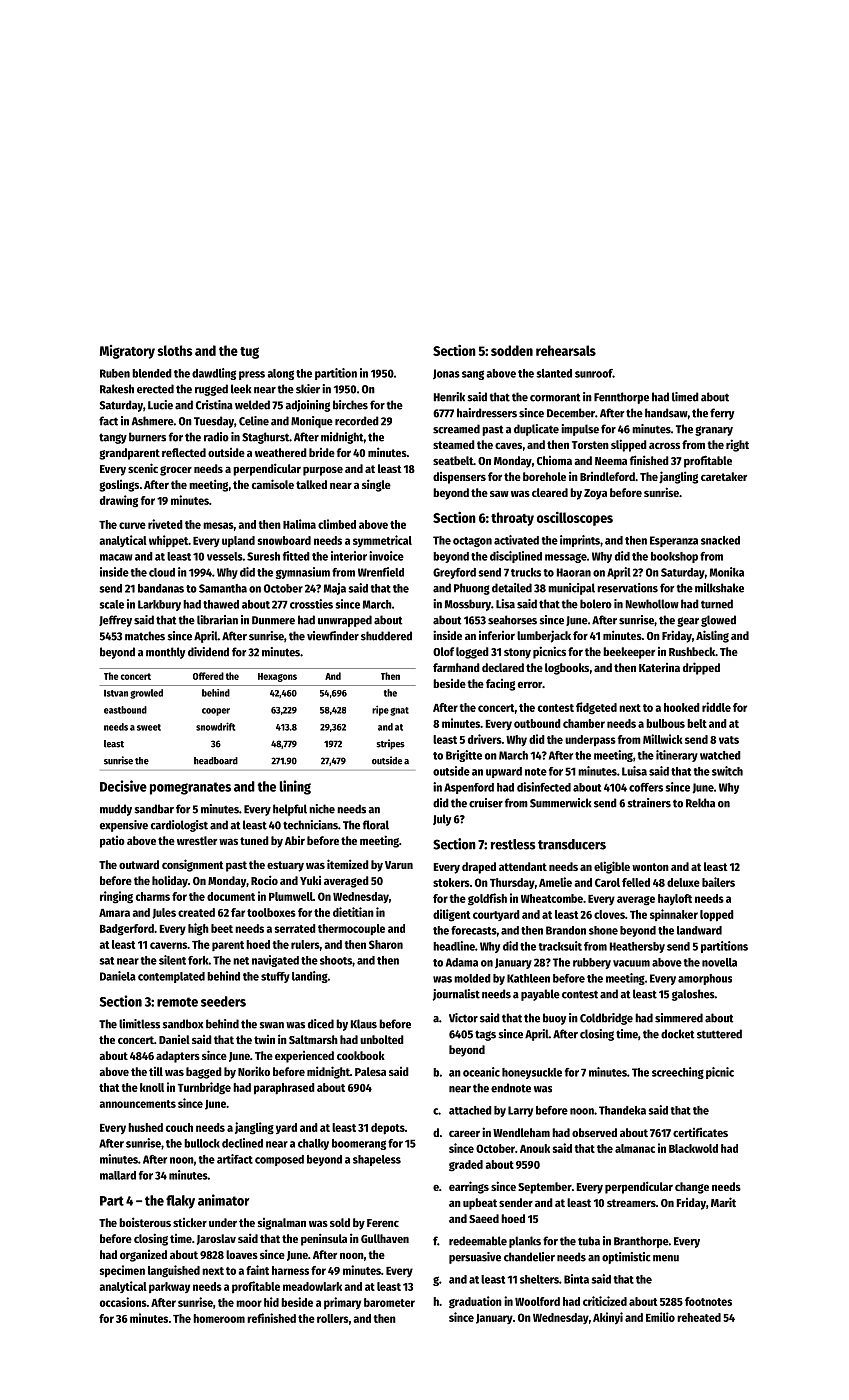  Describe the element at coordinates (119, 486) in the screenshot. I see `goslings` at that location.
